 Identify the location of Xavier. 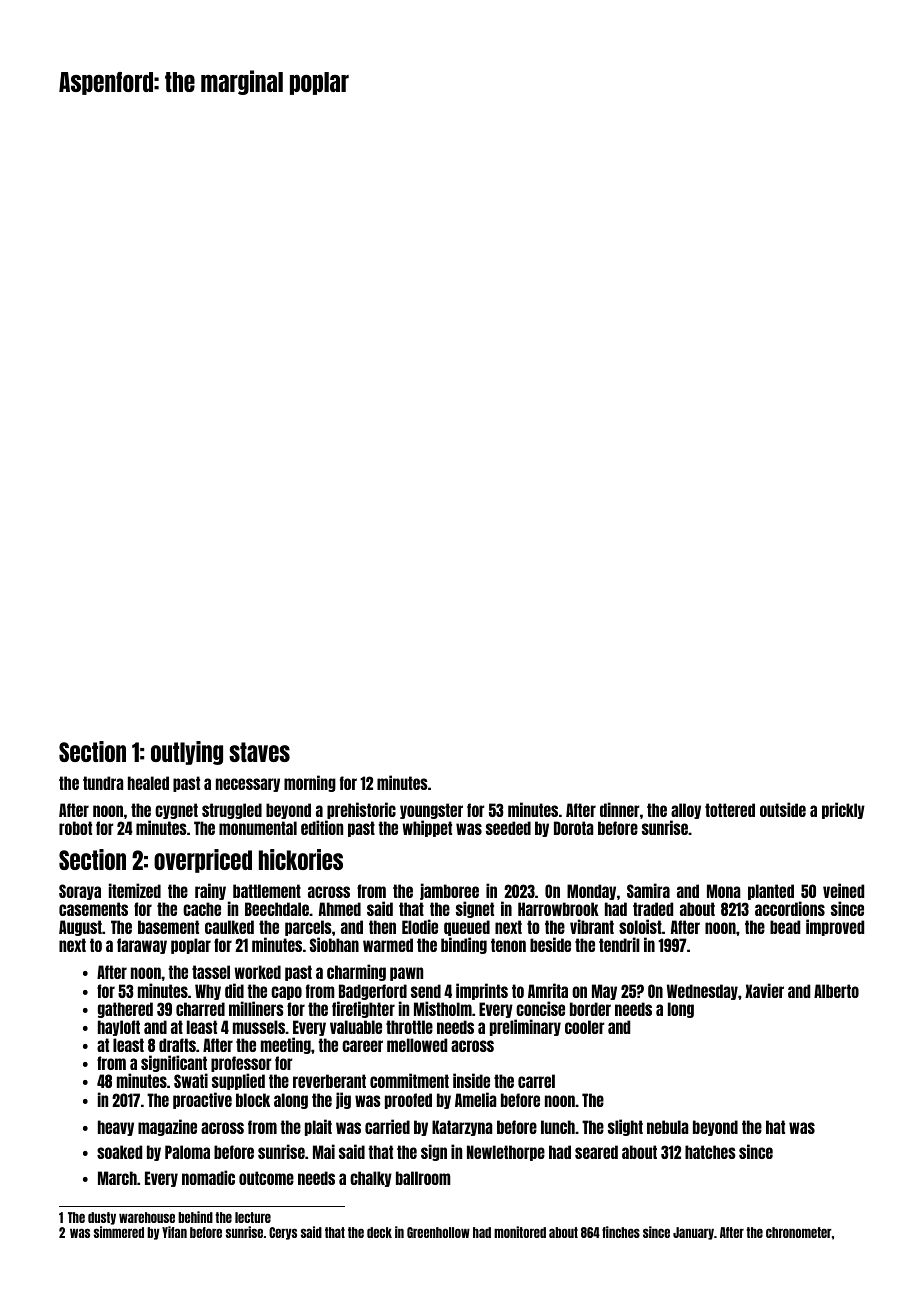
(764, 990).
